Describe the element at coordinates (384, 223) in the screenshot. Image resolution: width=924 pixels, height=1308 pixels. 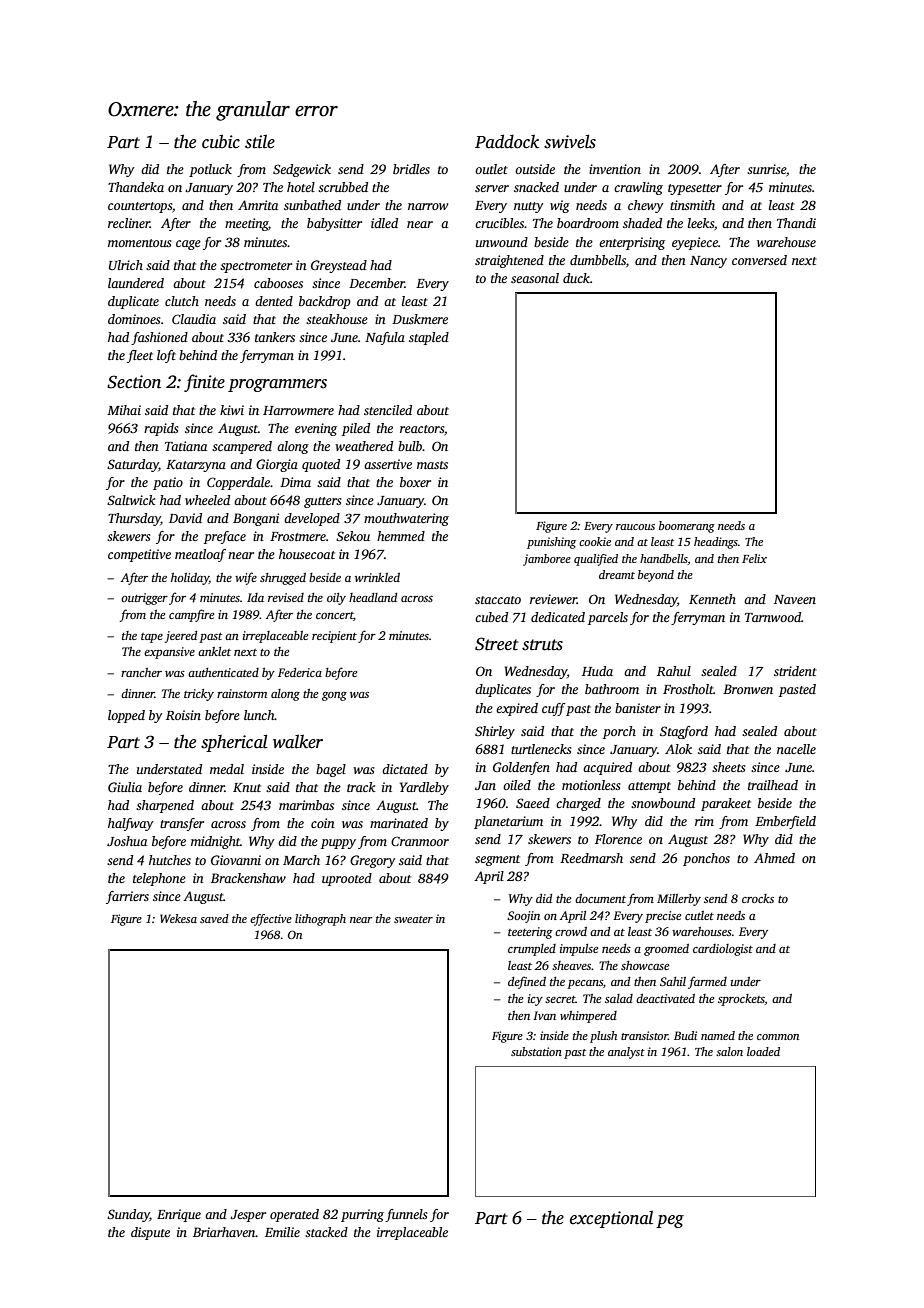
I see `idled` at that location.
